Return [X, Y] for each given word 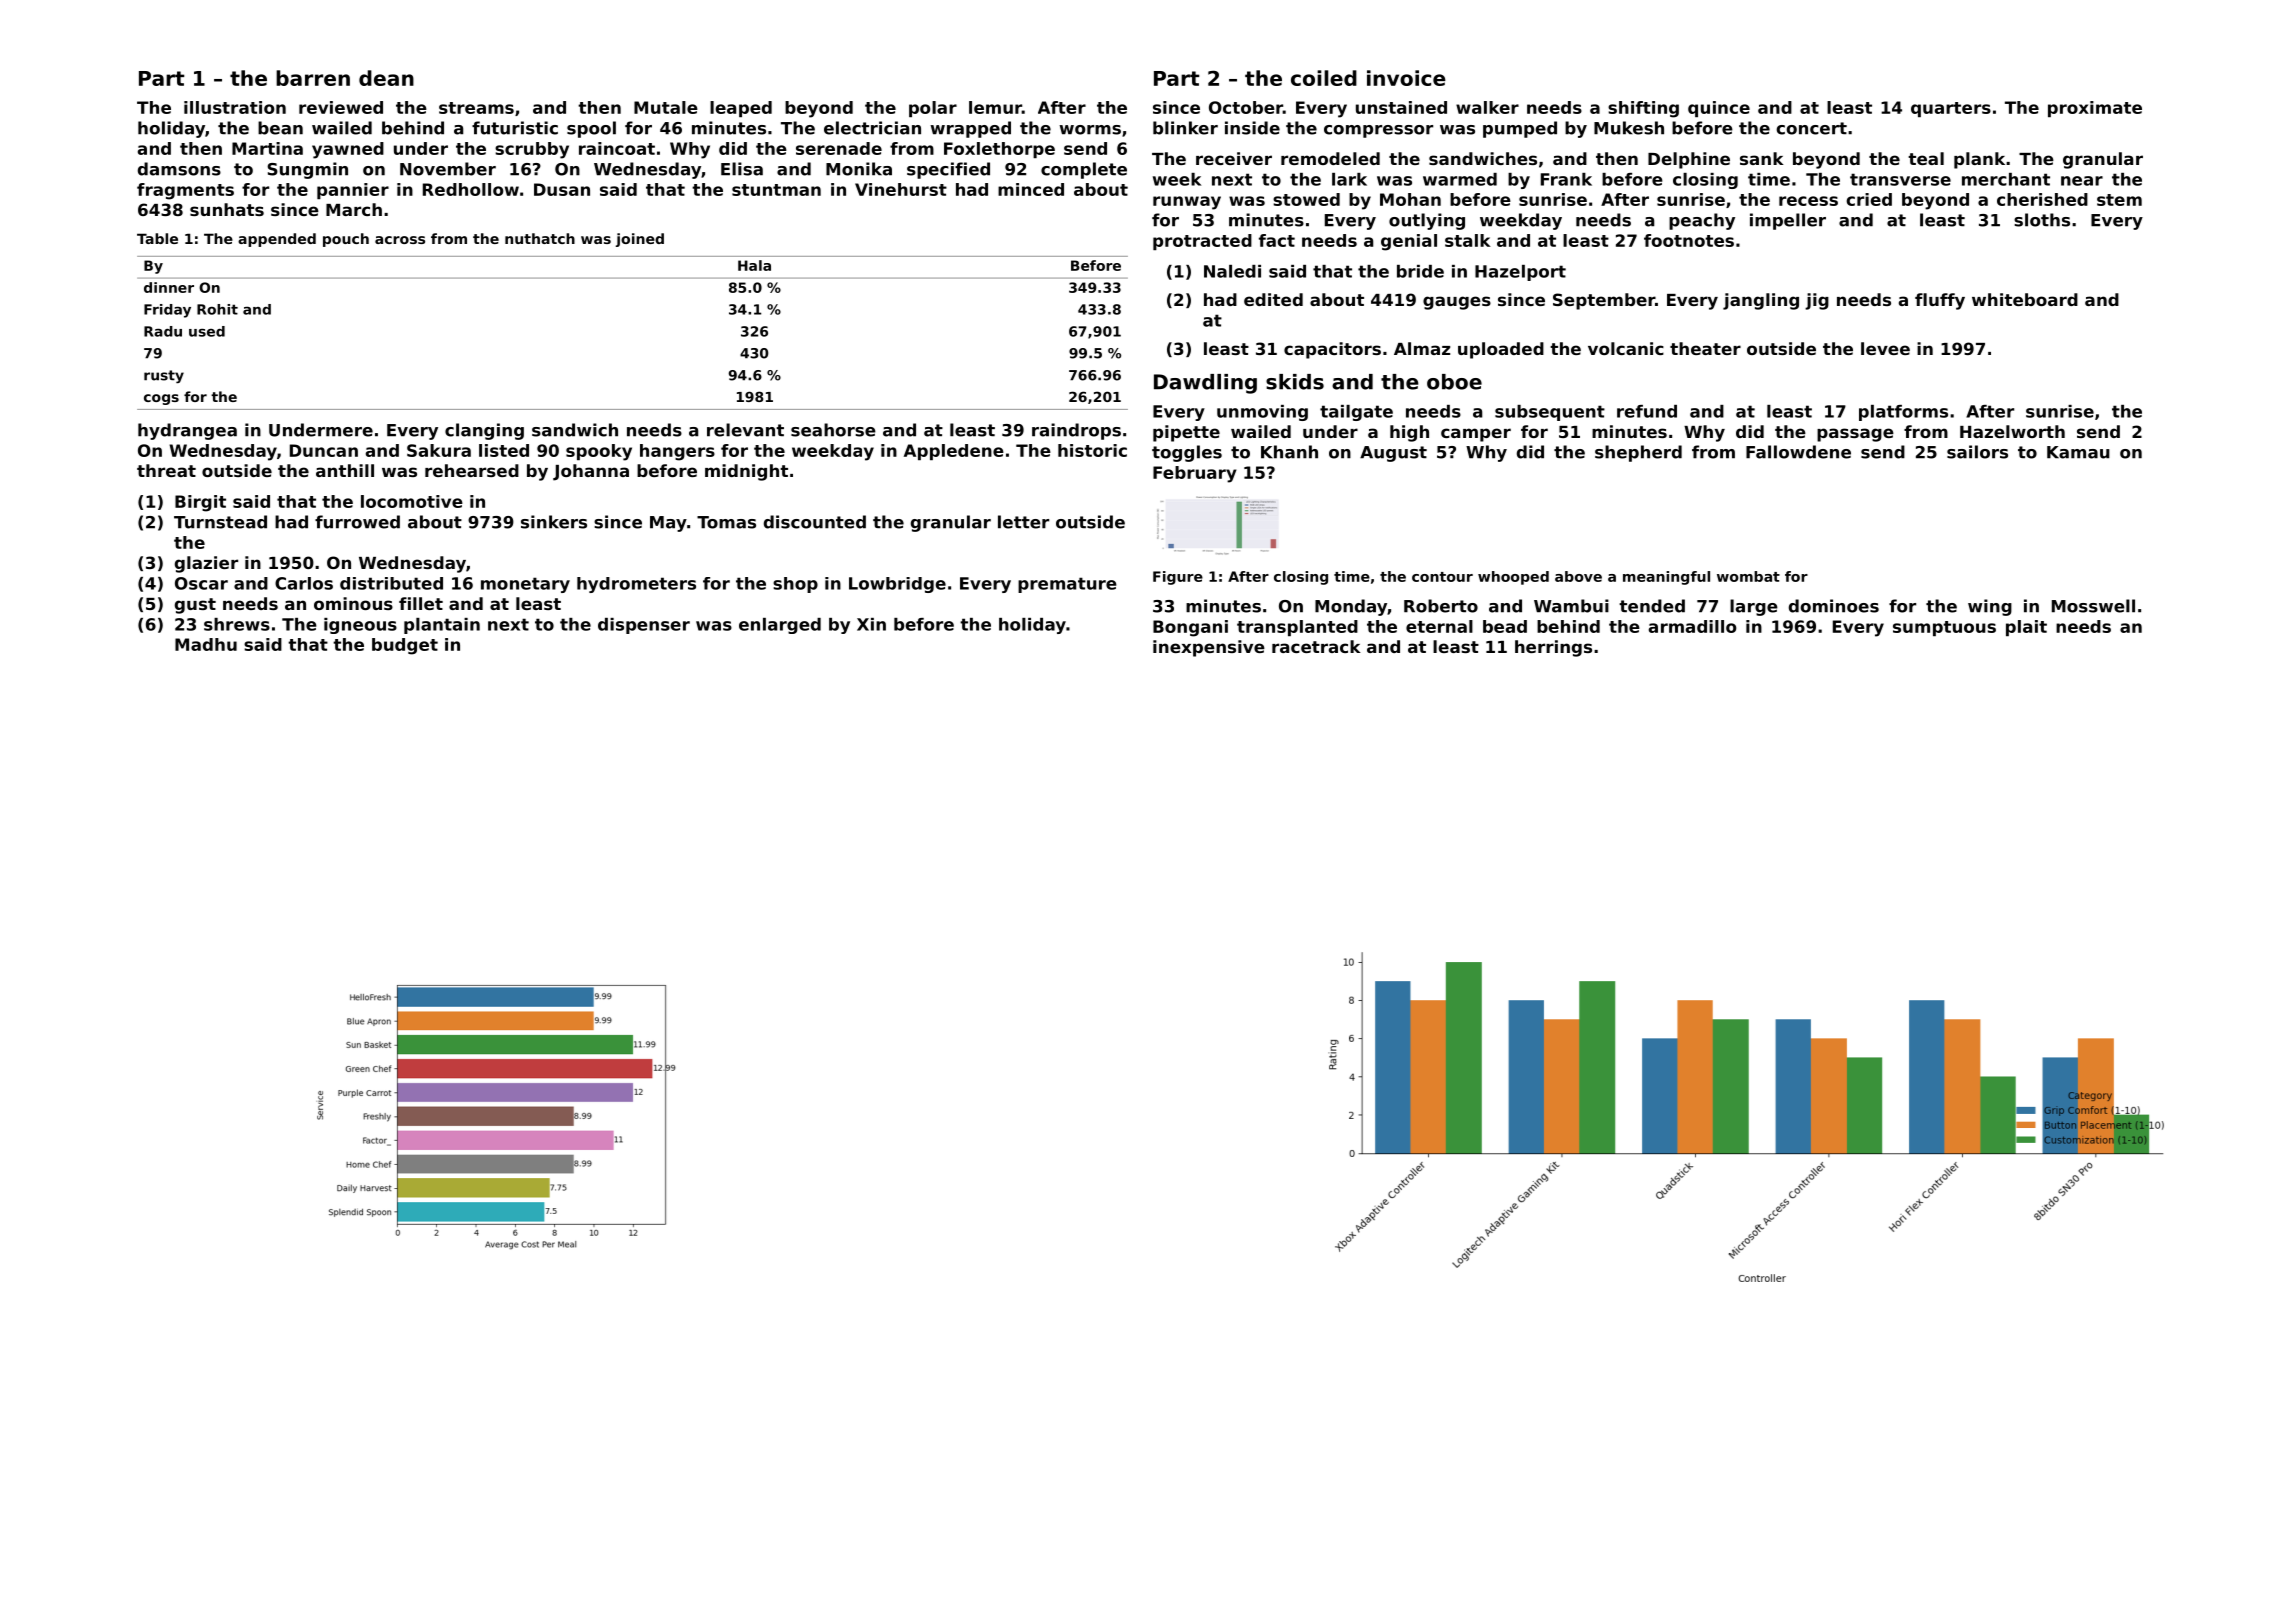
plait [2026, 628]
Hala [754, 265]
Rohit [217, 309]
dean [386, 78]
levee [1885, 348]
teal [1926, 158]
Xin [871, 624]
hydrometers [636, 585]
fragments [185, 191]
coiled [1324, 78]
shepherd [1638, 453]
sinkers [554, 522]
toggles [1187, 453]
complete [1084, 170]
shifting [1643, 109]
